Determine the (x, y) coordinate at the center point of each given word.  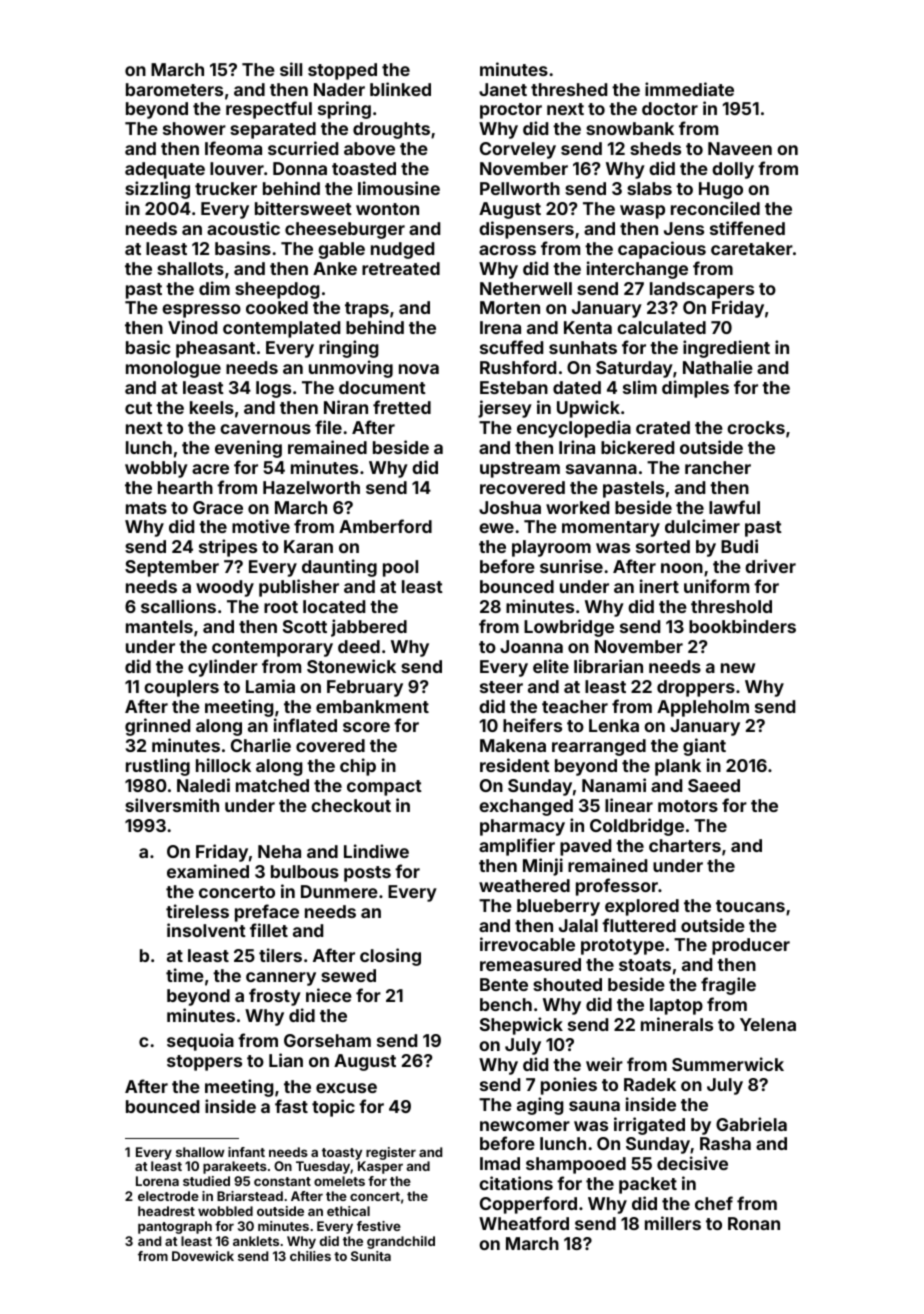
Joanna (531, 646)
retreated (401, 268)
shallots (190, 268)
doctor (670, 108)
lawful (734, 507)
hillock (223, 765)
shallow (200, 1152)
